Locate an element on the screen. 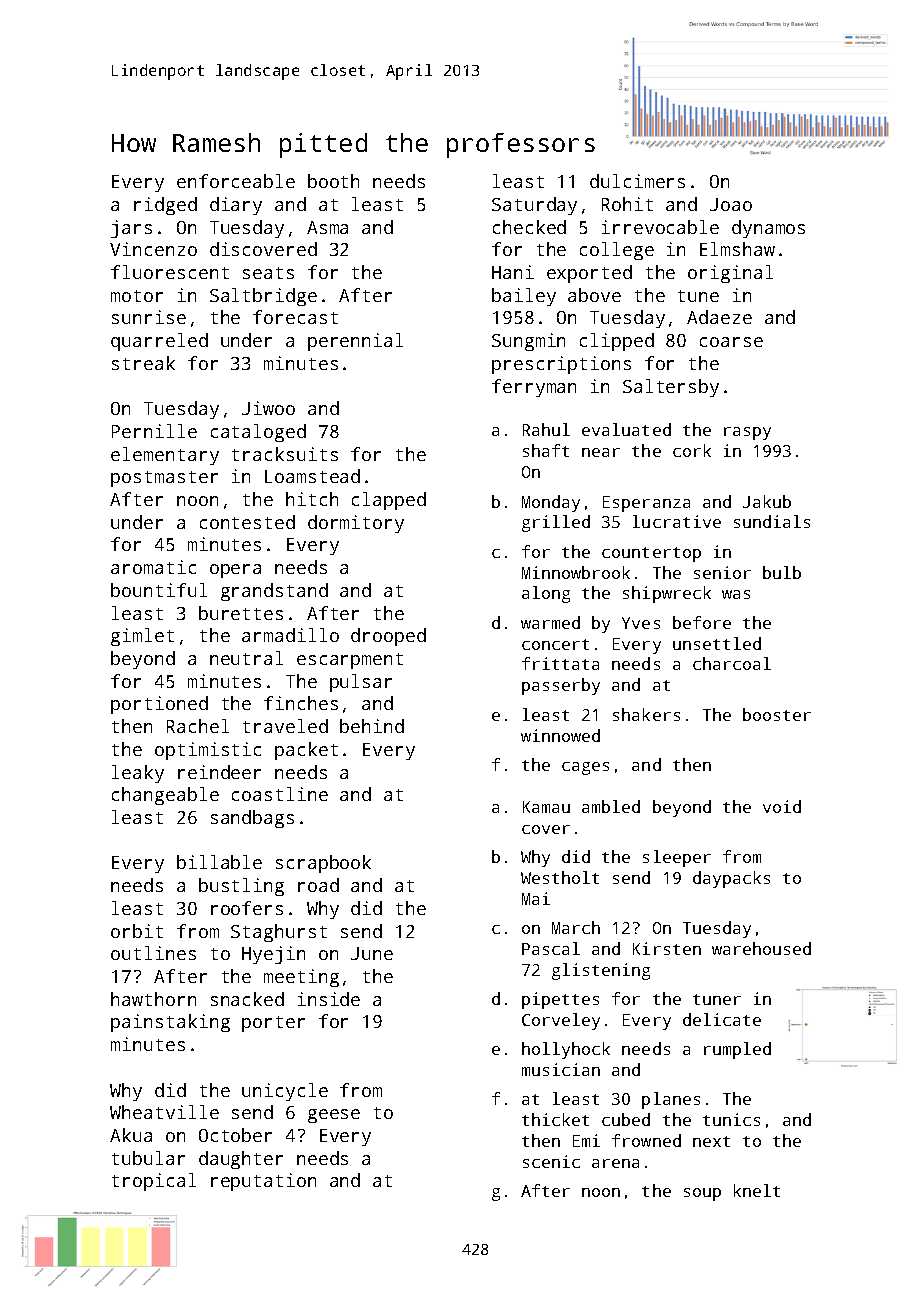 The height and width of the screenshot is (1311, 924). booth is located at coordinates (333, 181).
